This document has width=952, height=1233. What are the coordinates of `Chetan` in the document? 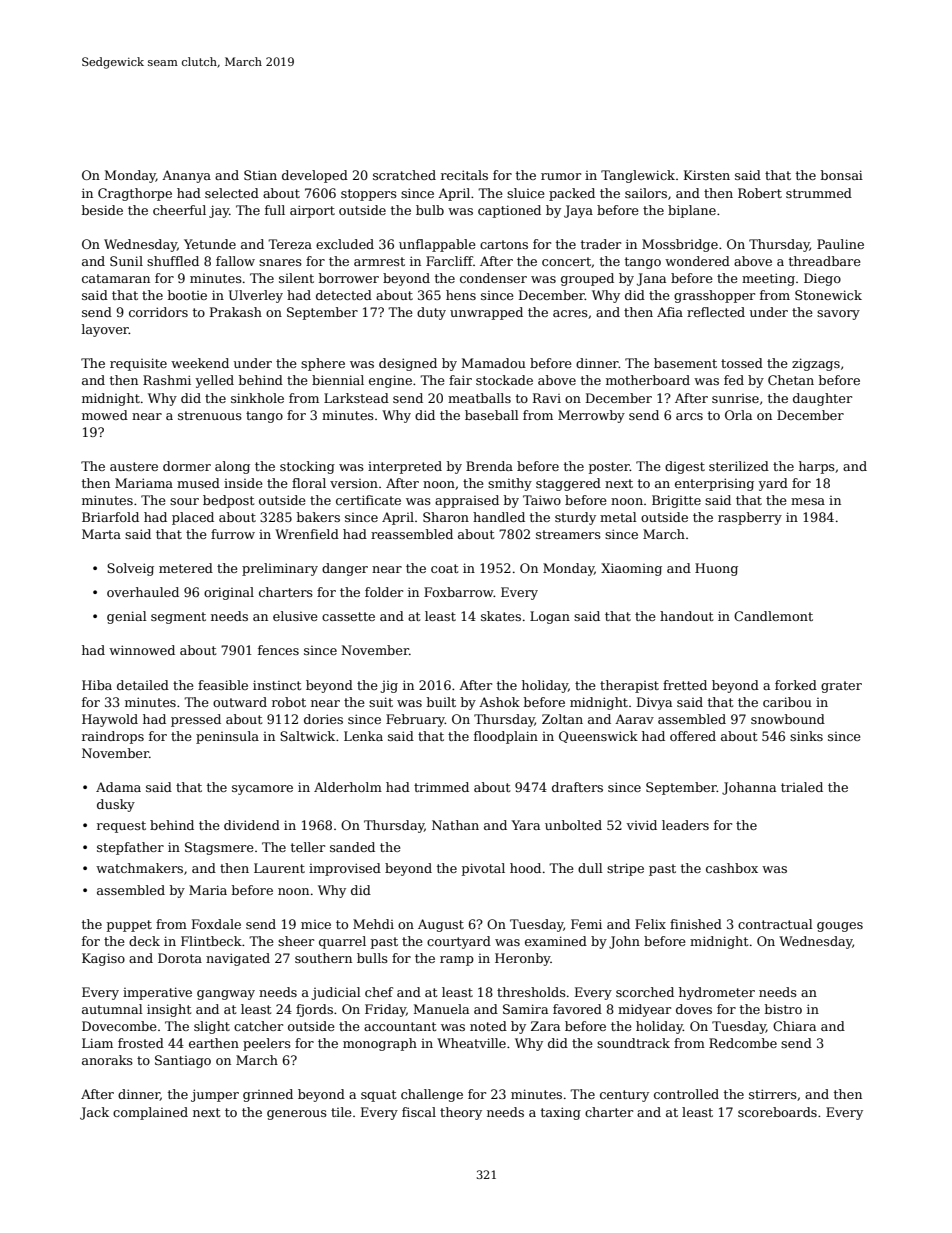 It's located at (791, 380).
